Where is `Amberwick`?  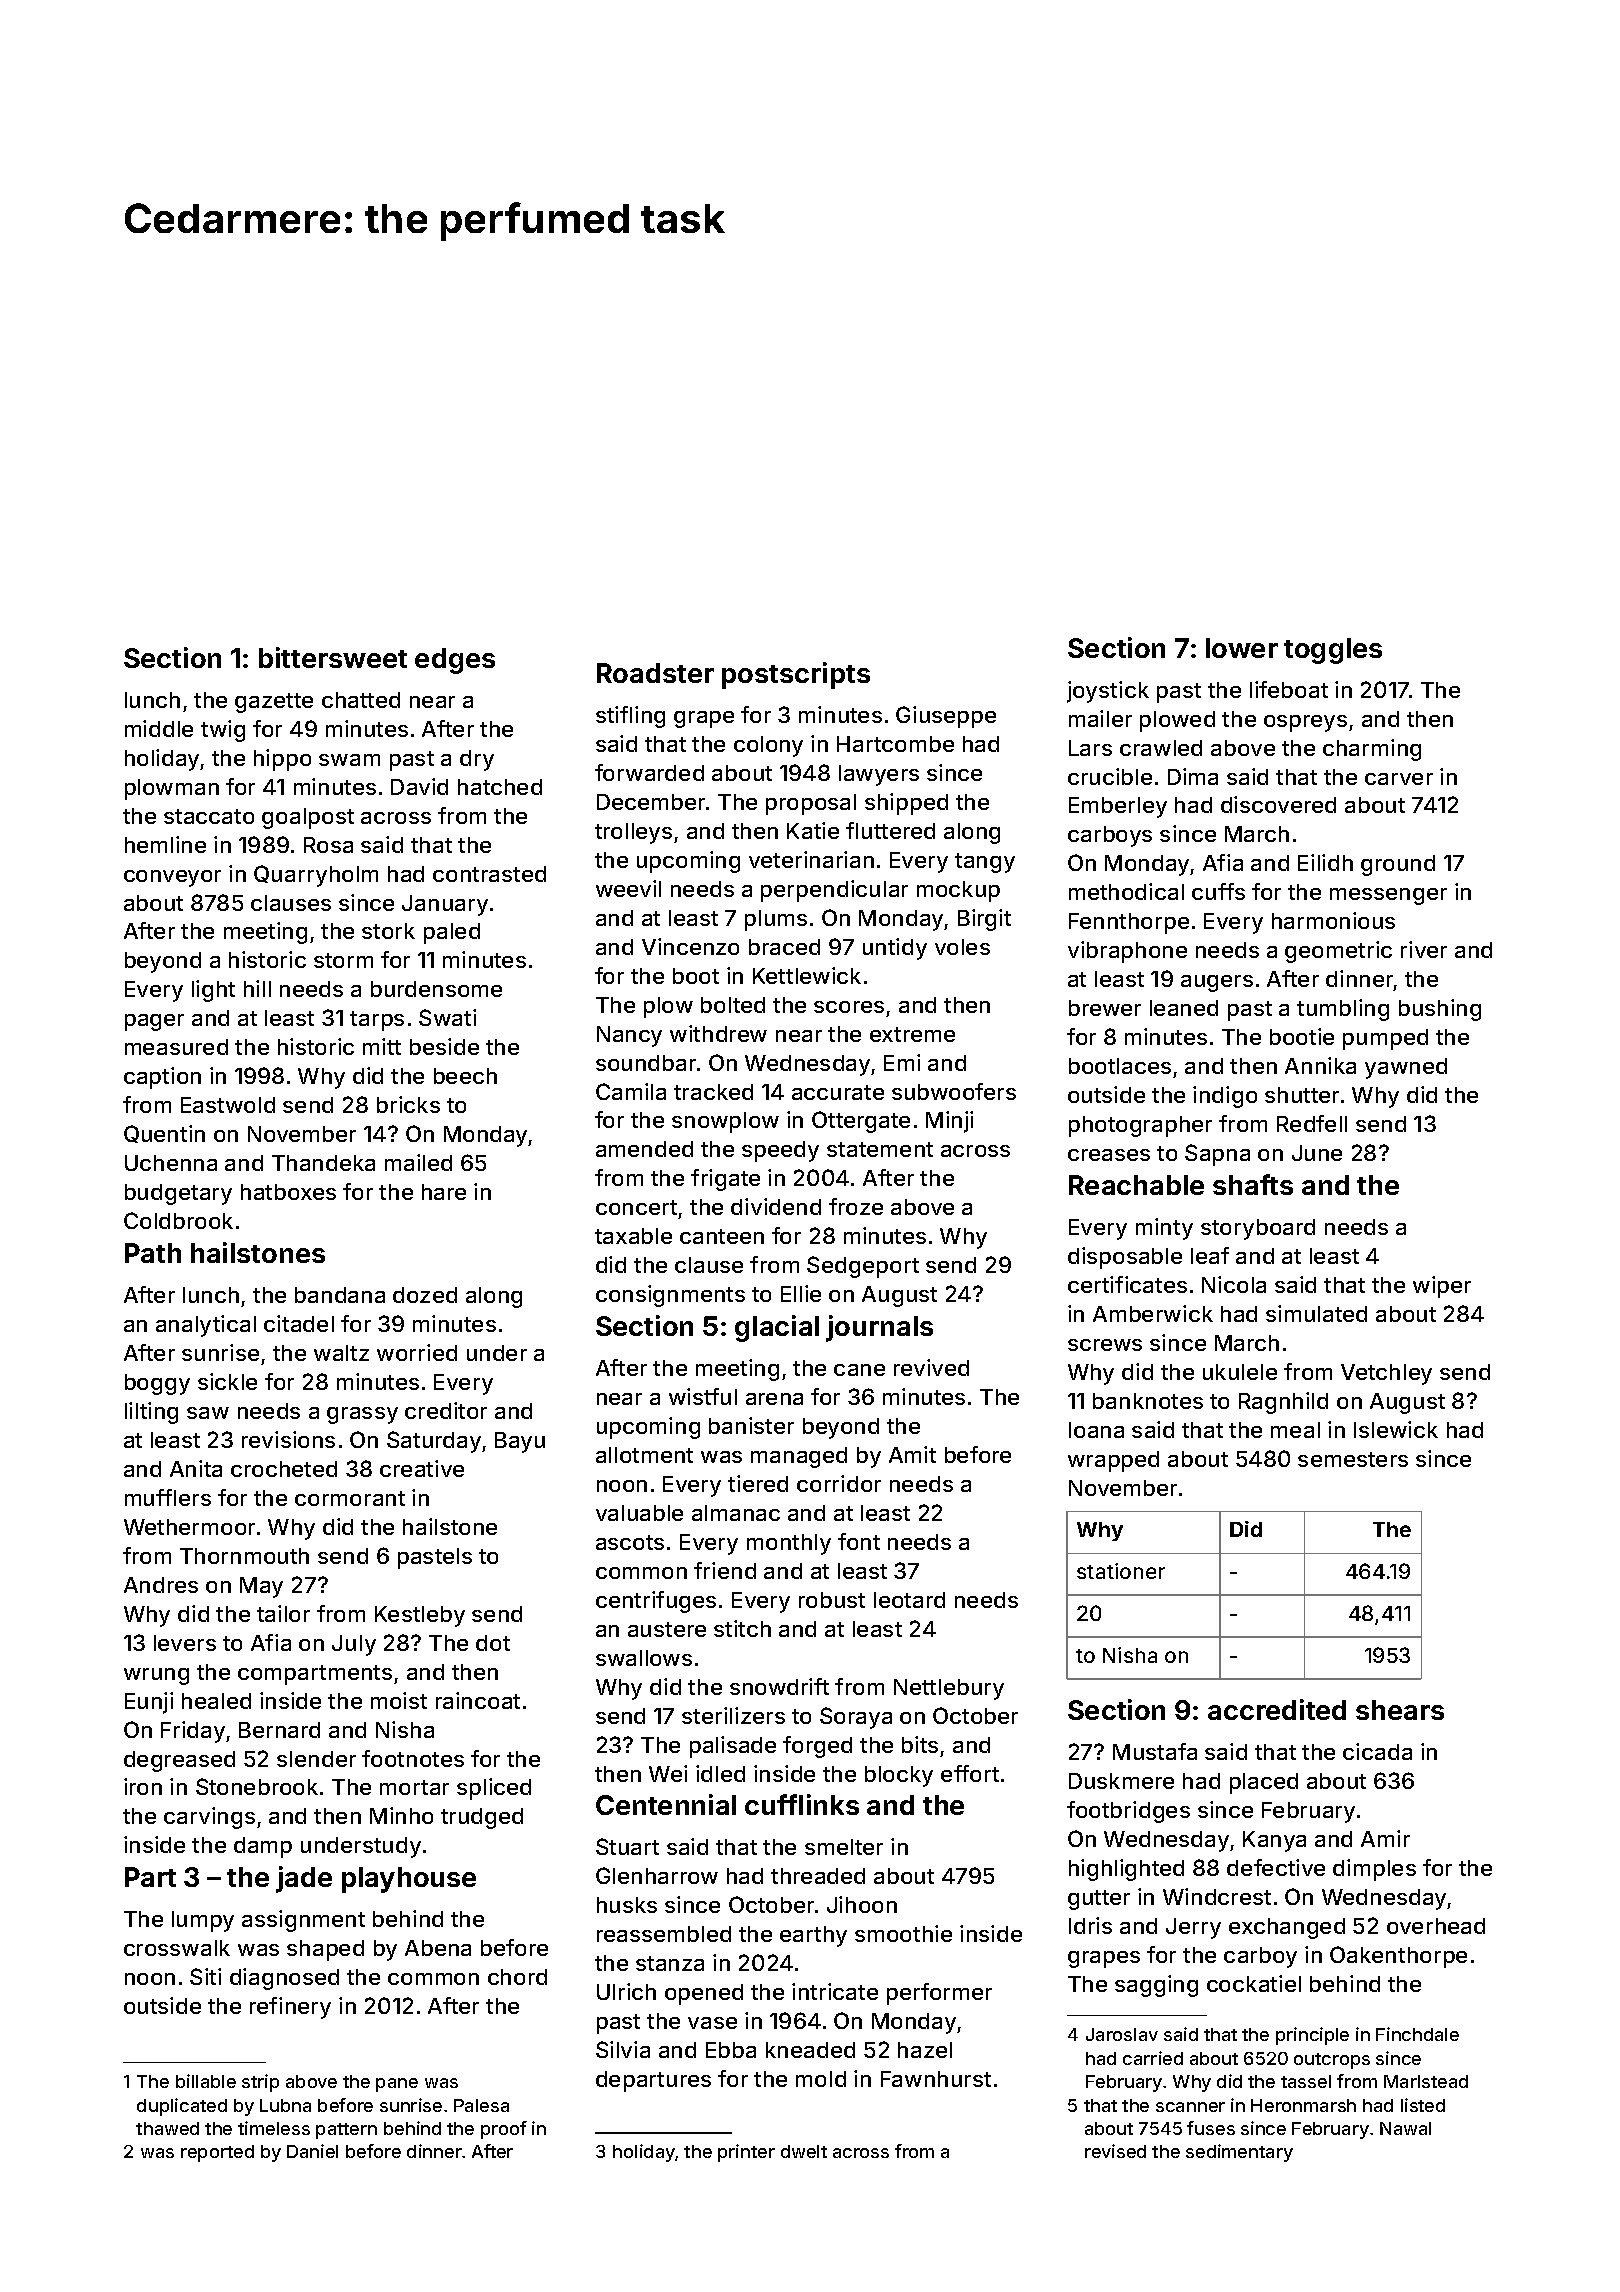 Amberwick is located at coordinates (1153, 1313).
